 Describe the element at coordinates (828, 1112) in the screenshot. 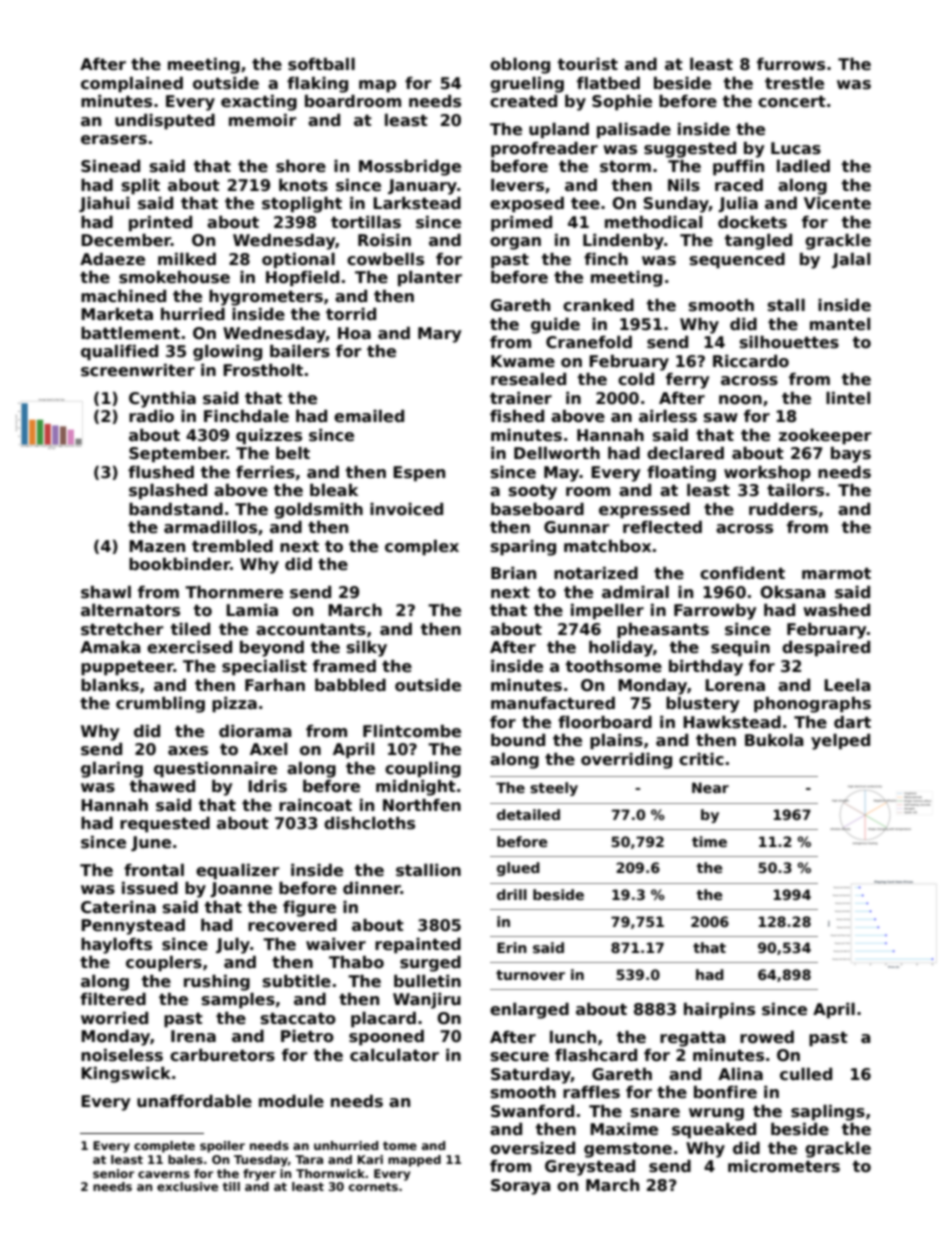

I see `saplings` at that location.
